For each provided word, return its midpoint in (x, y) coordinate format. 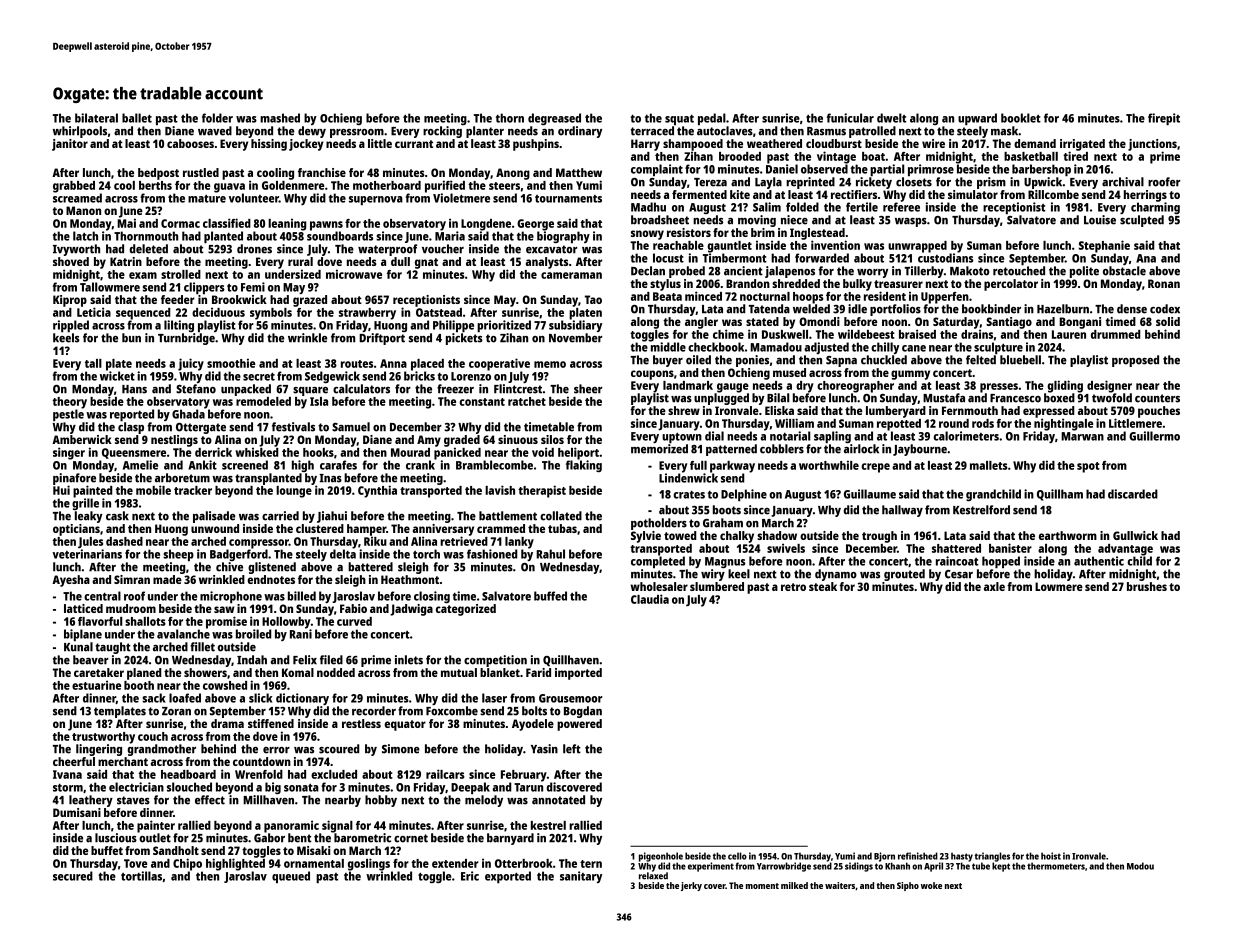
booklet (1021, 118)
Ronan (1164, 283)
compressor (259, 544)
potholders (659, 524)
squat (679, 120)
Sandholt (176, 850)
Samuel (351, 427)
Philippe (453, 326)
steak (823, 586)
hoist (1051, 856)
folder (217, 118)
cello (737, 856)
